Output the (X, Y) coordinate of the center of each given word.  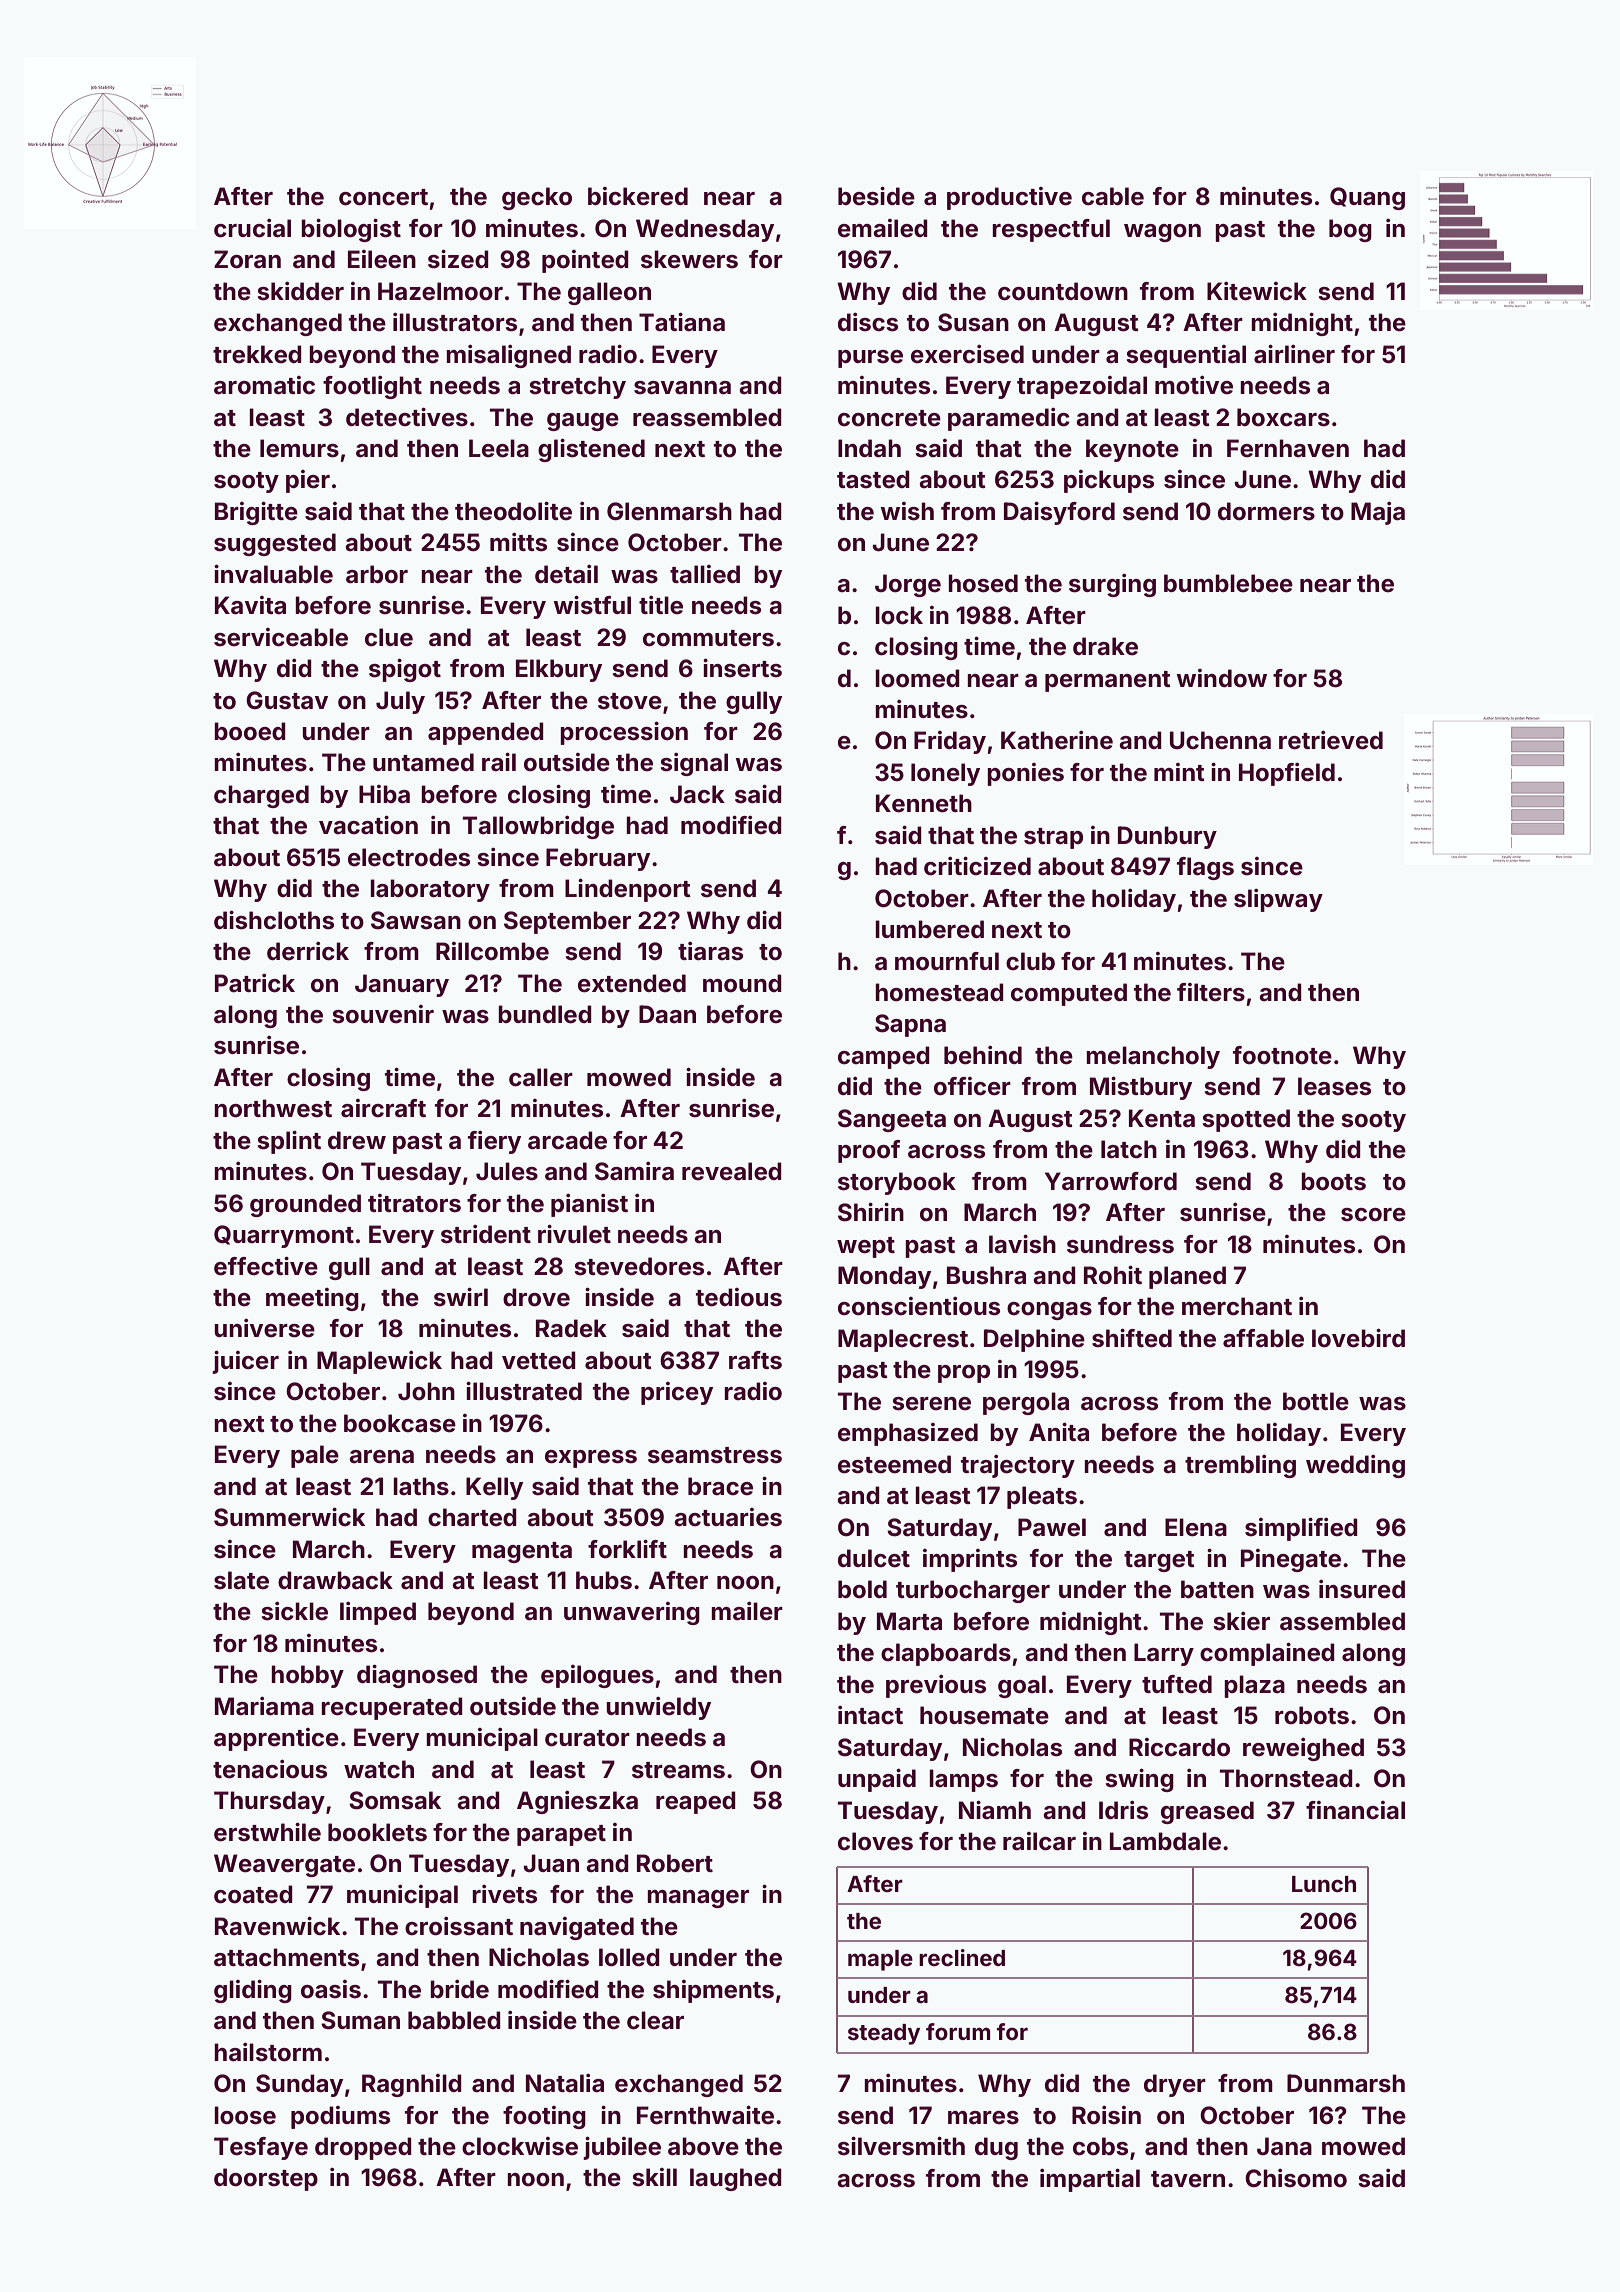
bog (1350, 230)
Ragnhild (412, 2085)
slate (241, 1580)
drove (536, 1297)
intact (870, 1715)
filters (1211, 992)
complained (1267, 1654)
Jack (697, 794)
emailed (883, 228)
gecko (537, 198)
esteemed (894, 1464)
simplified (1301, 1529)
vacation (368, 825)
